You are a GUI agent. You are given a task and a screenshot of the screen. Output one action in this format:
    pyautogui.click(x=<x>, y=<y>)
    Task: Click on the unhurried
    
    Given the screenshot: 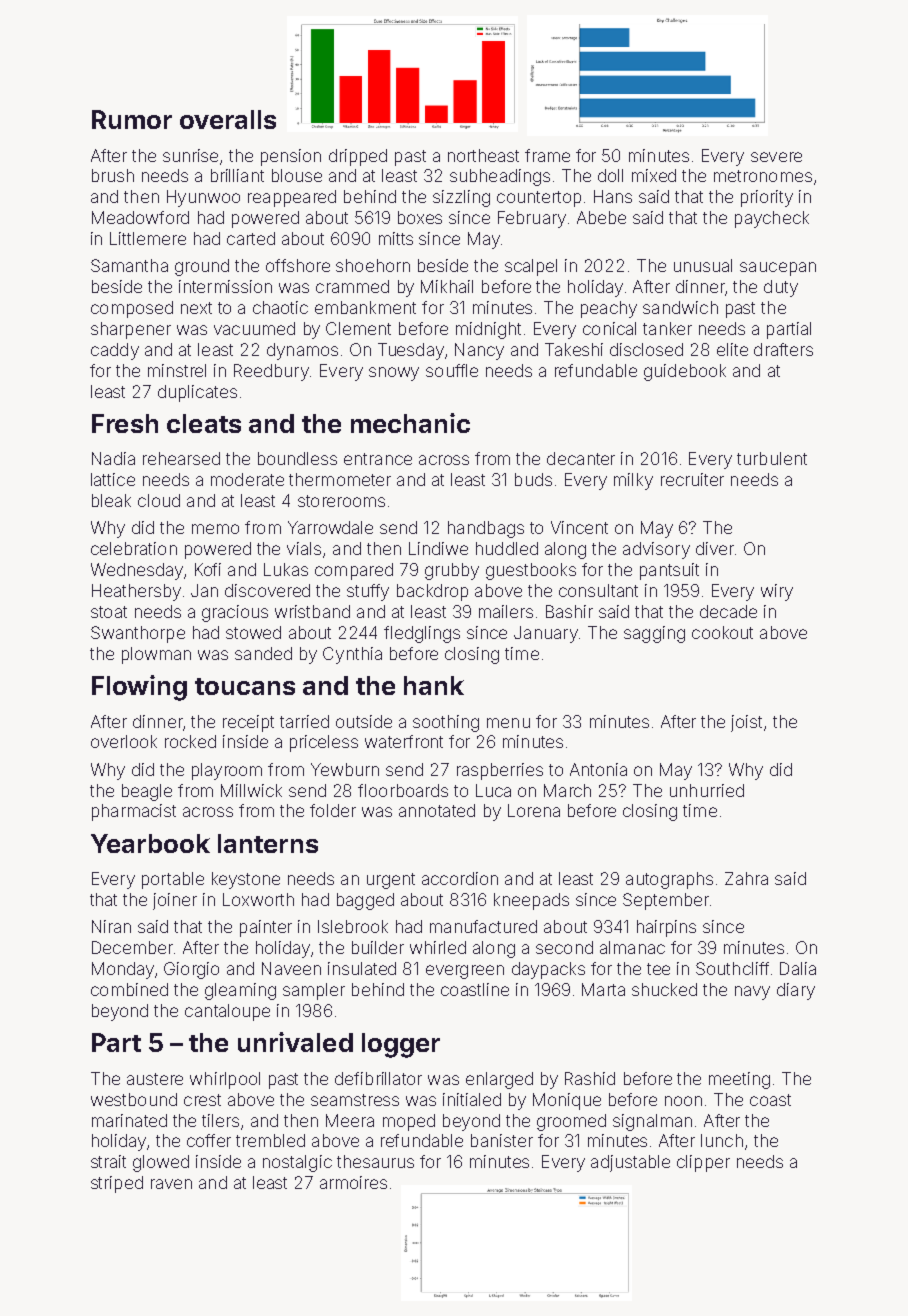 What is the action you would take?
    pyautogui.click(x=707, y=790)
